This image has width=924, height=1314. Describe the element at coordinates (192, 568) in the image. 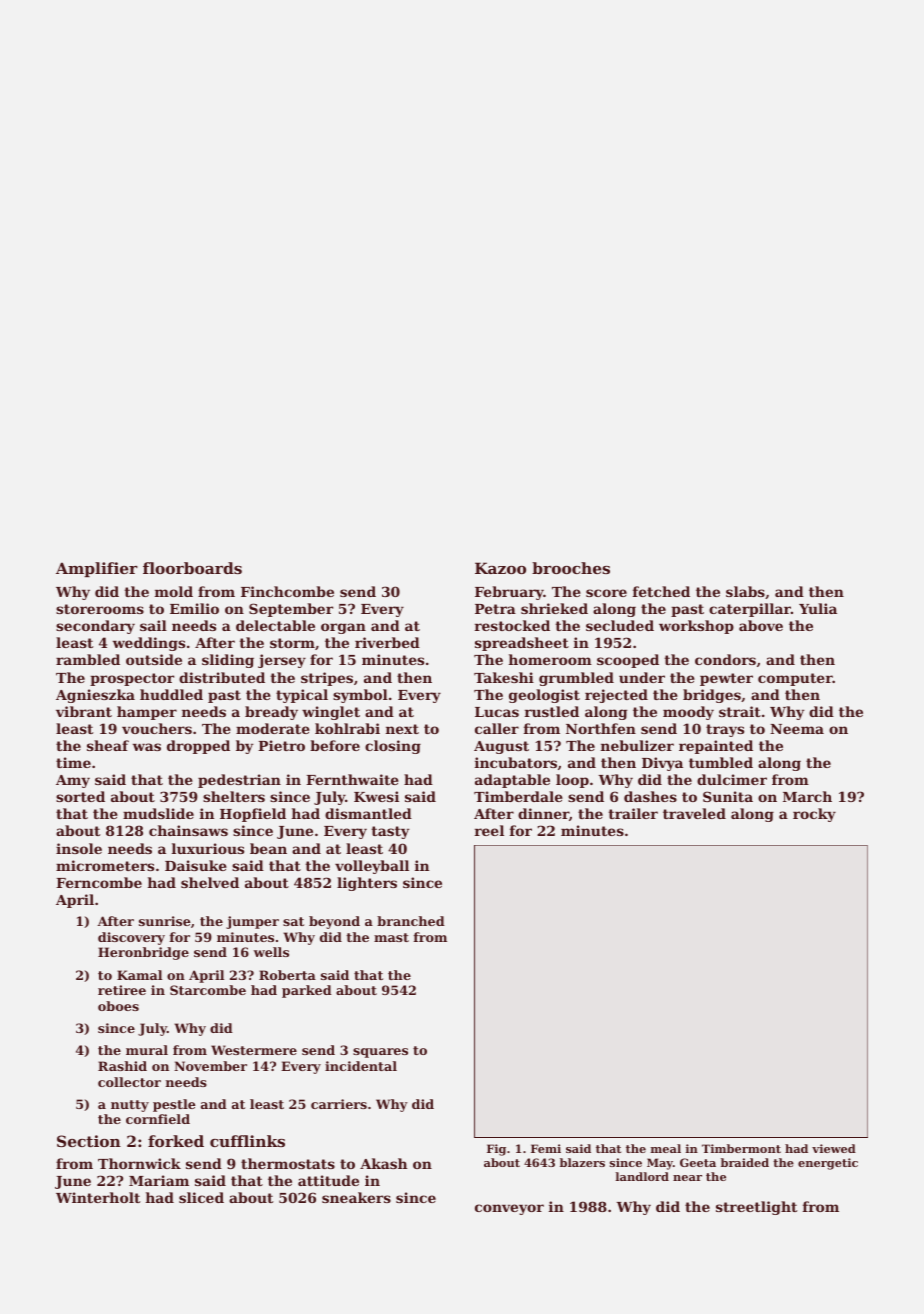

I see `floorboards` at that location.
